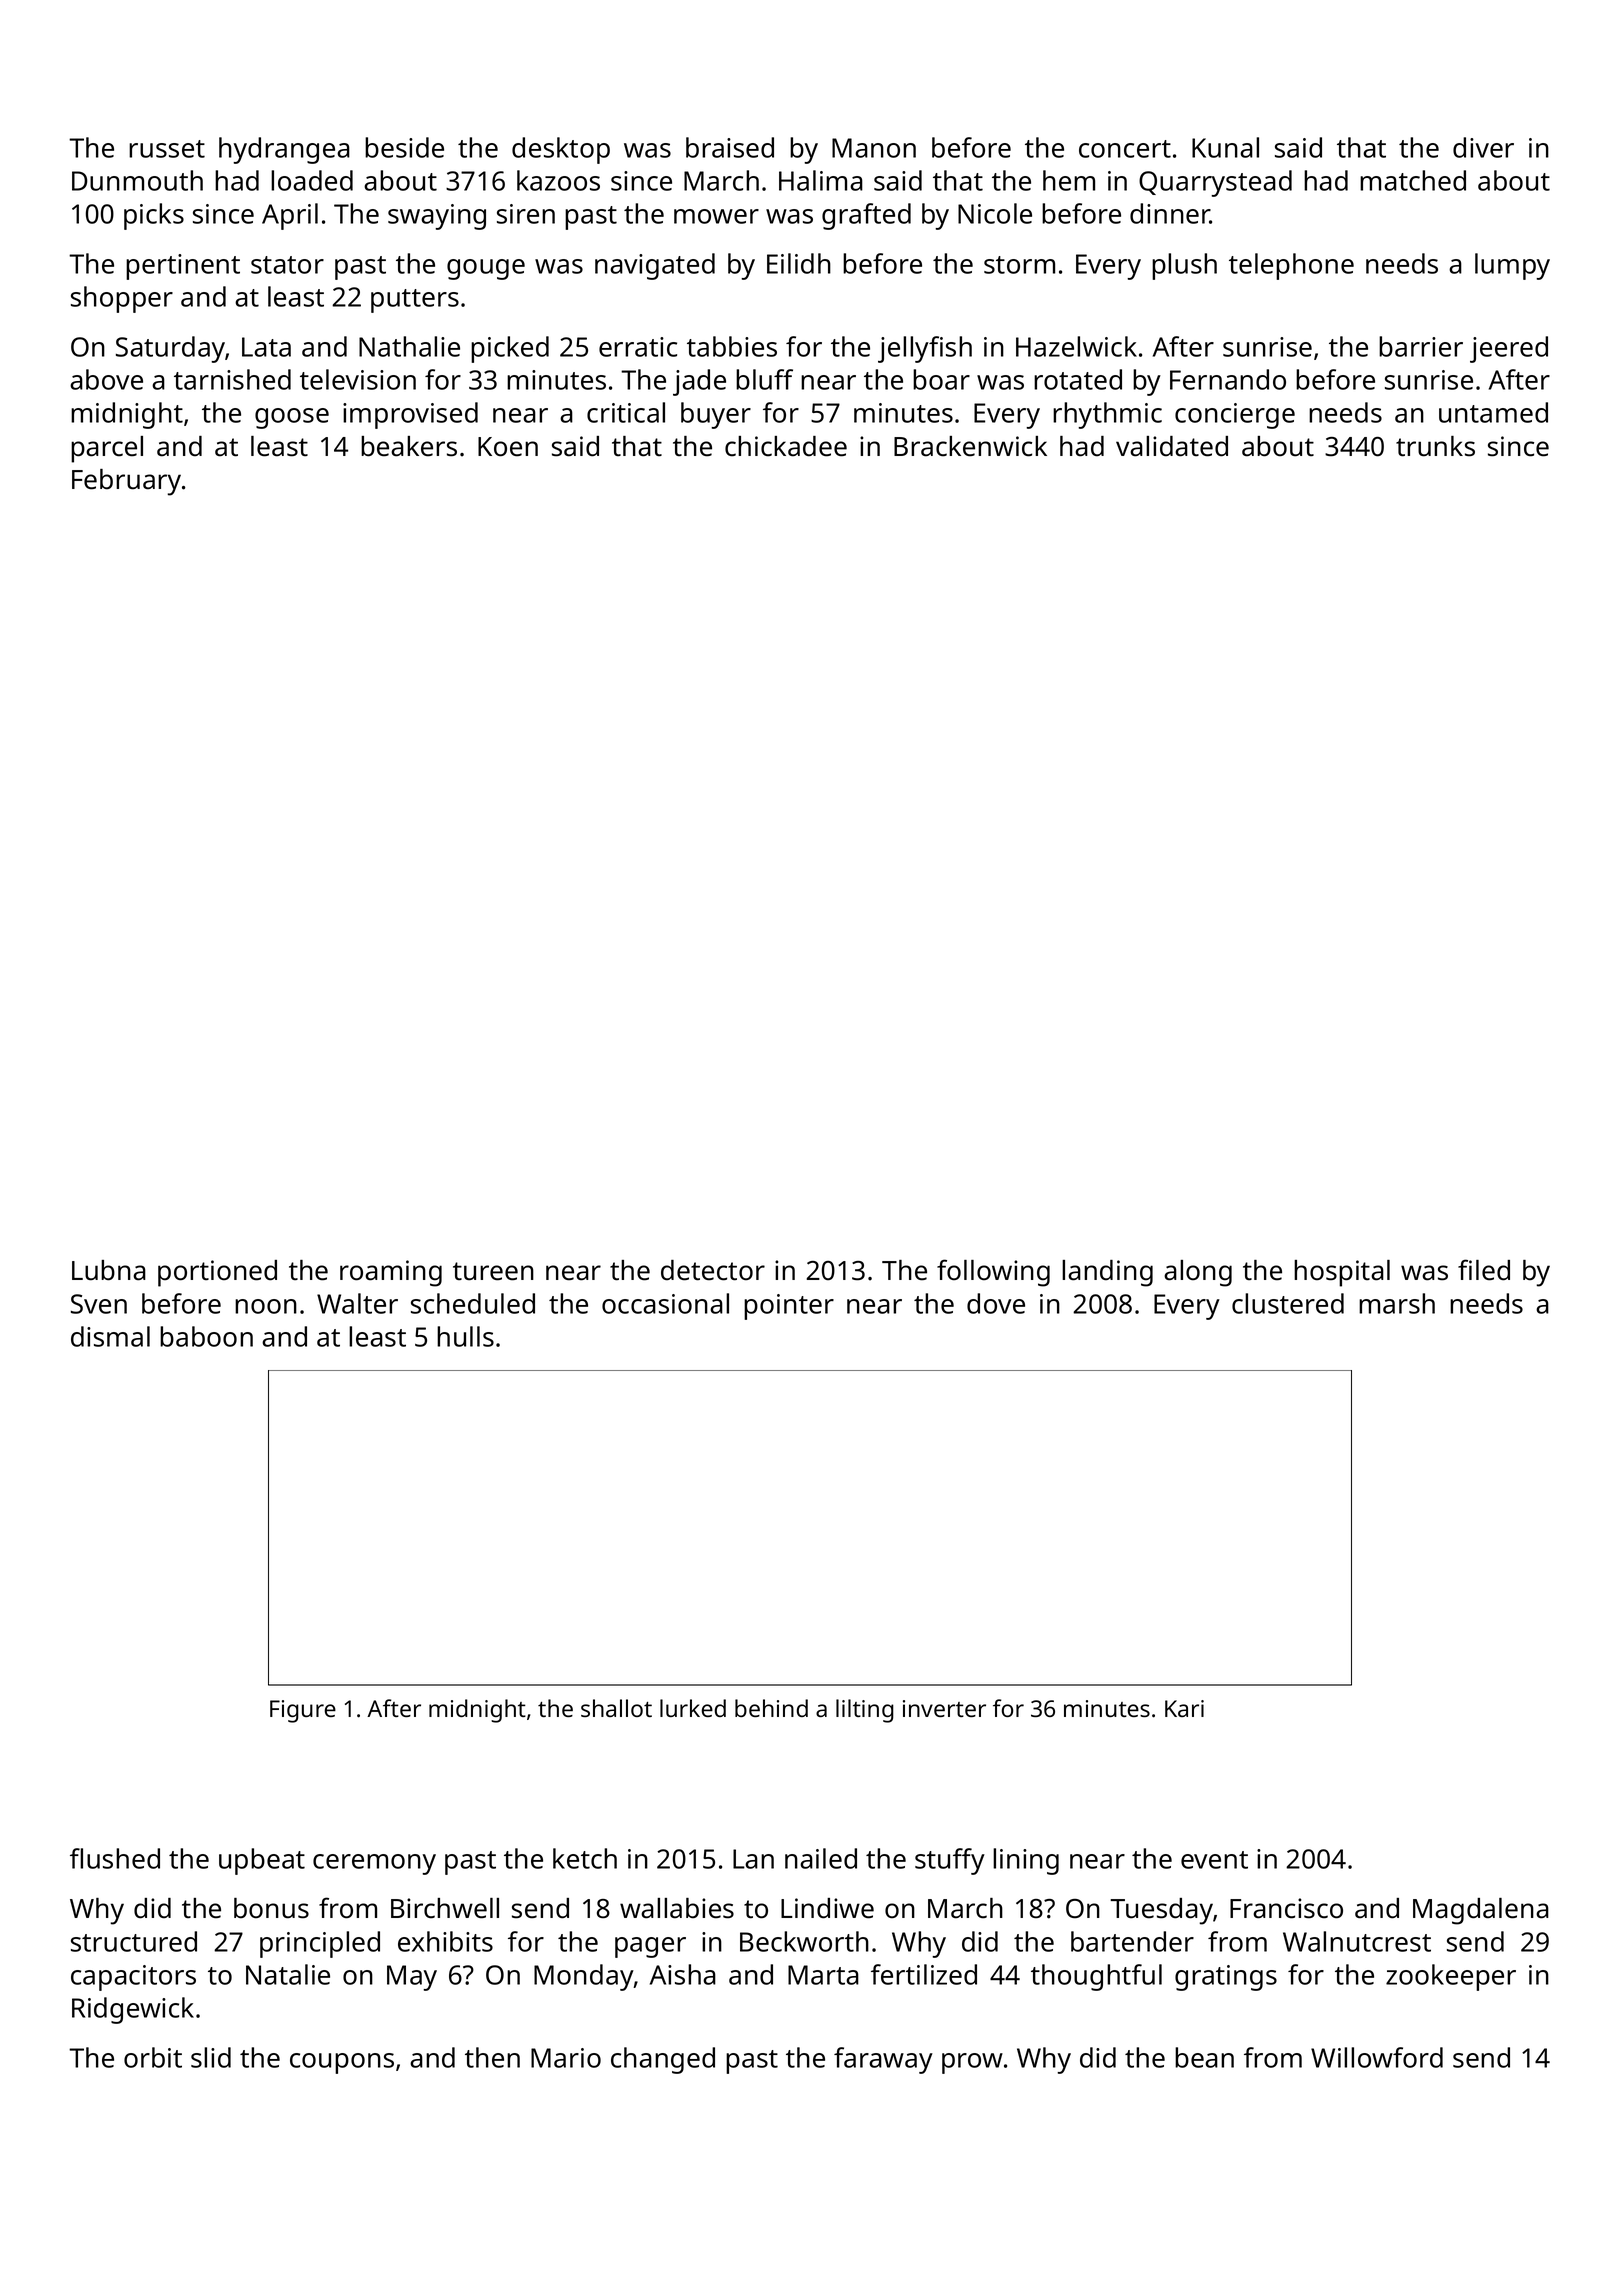 This screenshot has height=2292, width=1620. What do you see at coordinates (391, 1273) in the screenshot?
I see `roaming` at bounding box center [391, 1273].
